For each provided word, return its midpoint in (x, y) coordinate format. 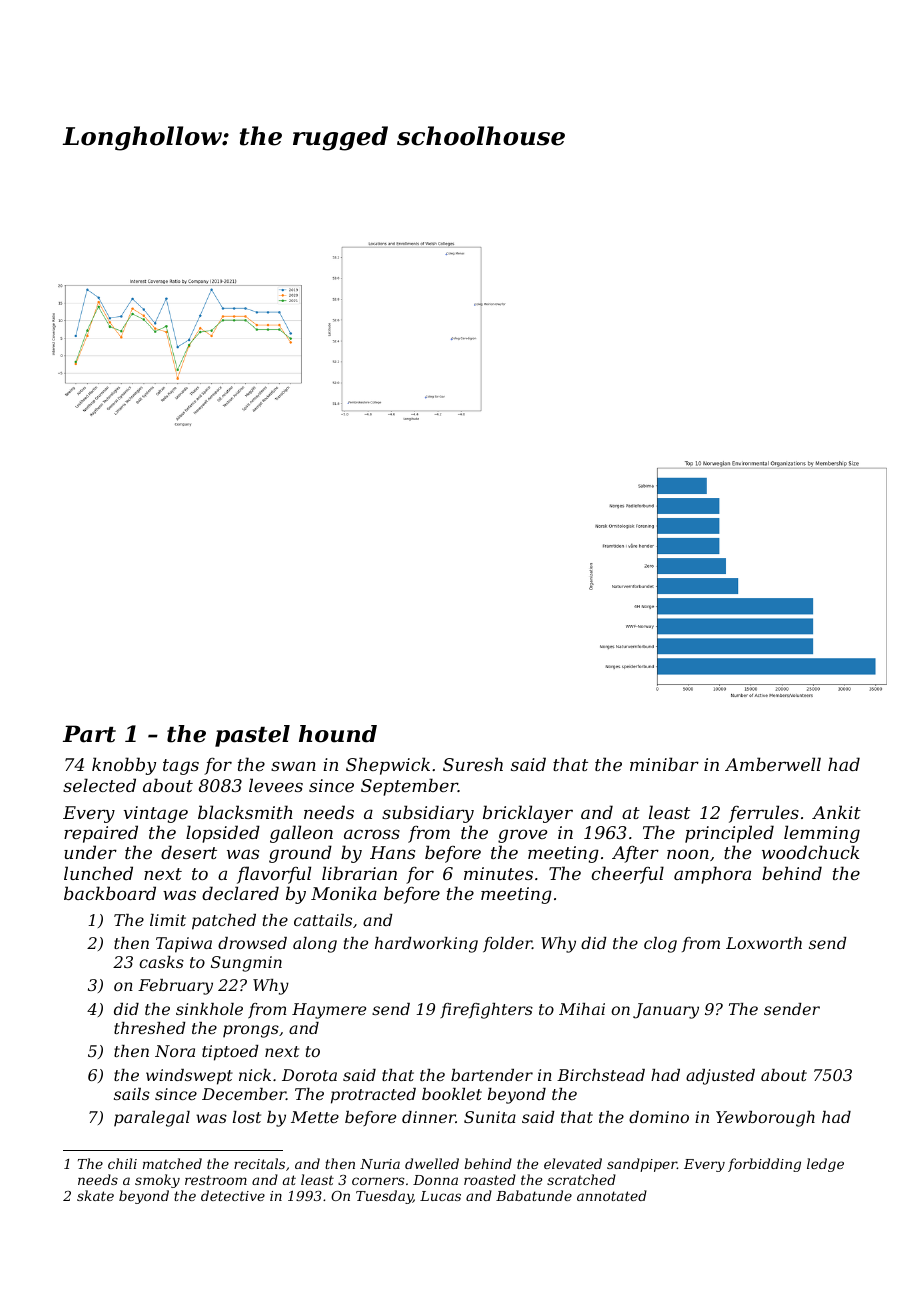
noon (688, 854)
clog (660, 945)
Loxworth (764, 943)
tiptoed (230, 1053)
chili (122, 1163)
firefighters (486, 1011)
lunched (98, 873)
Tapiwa (184, 945)
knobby (124, 766)
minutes (498, 873)
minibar (664, 764)
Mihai (582, 1009)
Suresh (473, 764)
